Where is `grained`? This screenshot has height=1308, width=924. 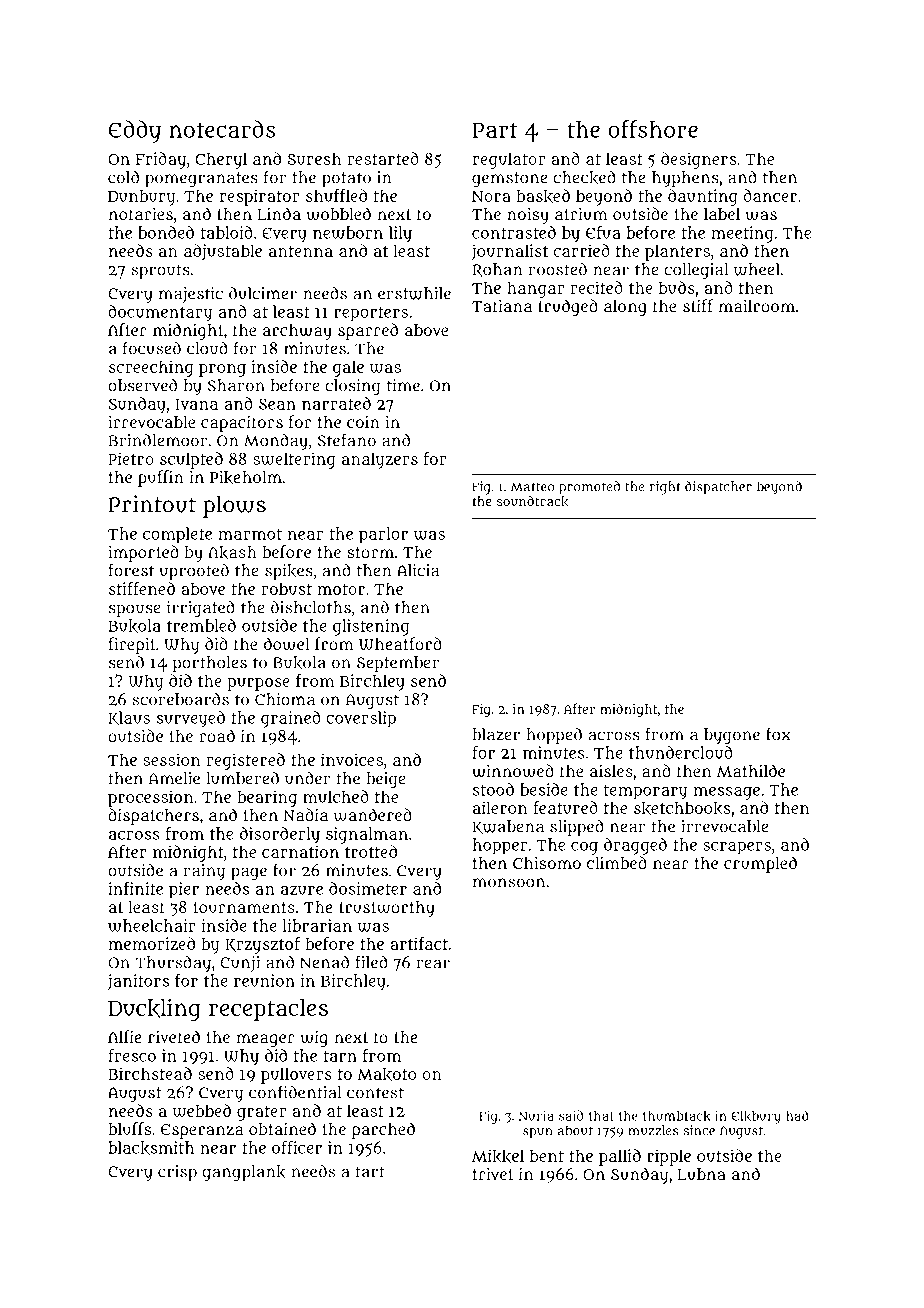
grained is located at coordinates (291, 719).
